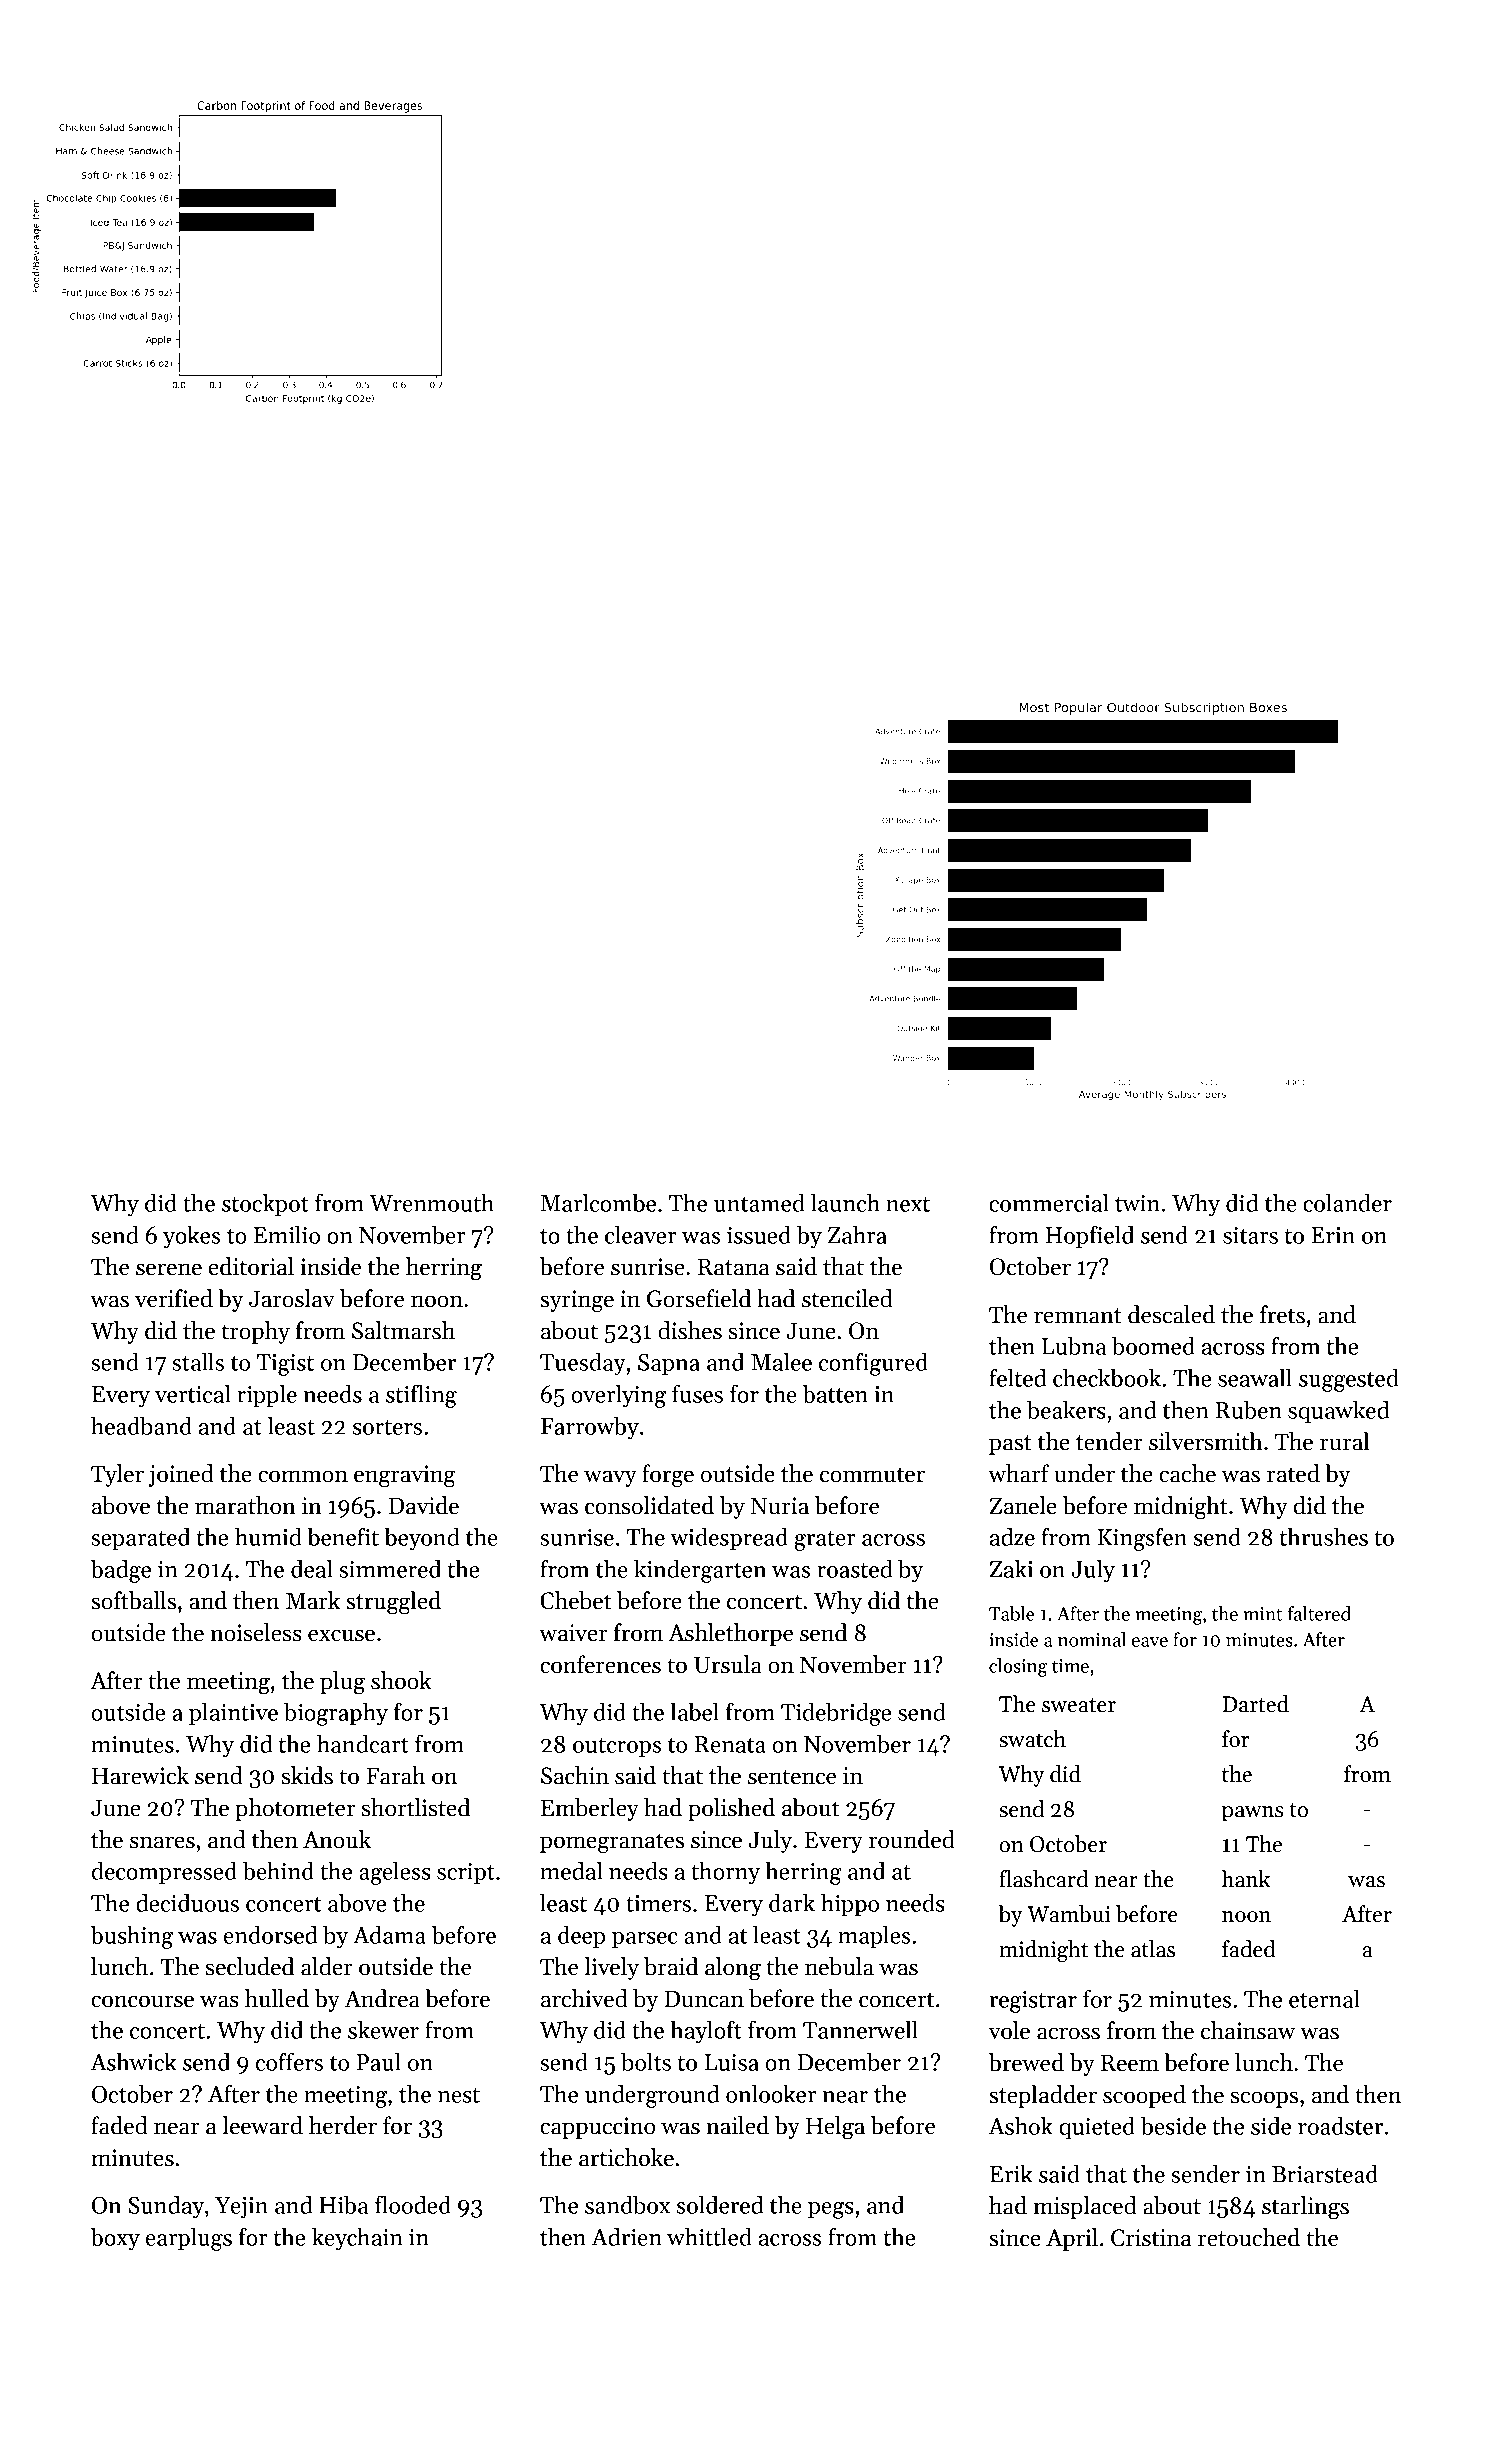 The height and width of the image is (2464, 1496). I want to click on dishes, so click(690, 1330).
